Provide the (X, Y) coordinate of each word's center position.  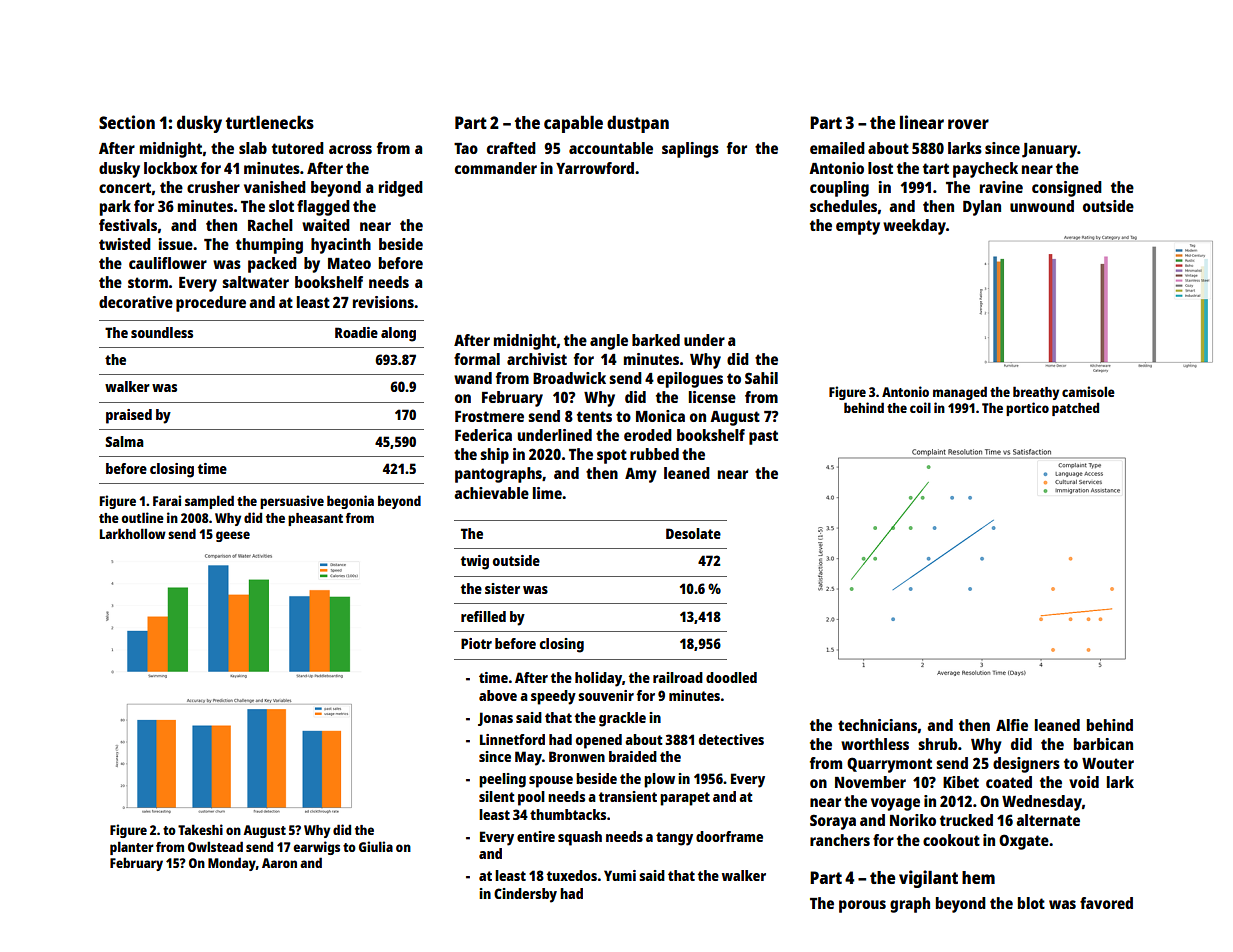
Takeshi (200, 829)
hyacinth (341, 246)
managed (960, 393)
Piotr (476, 643)
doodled (731, 677)
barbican (1103, 744)
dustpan (638, 124)
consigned (1067, 189)
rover (968, 124)
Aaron (279, 863)
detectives (731, 739)
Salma (124, 441)
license (712, 397)
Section (127, 122)
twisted (125, 244)
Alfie (1012, 725)
